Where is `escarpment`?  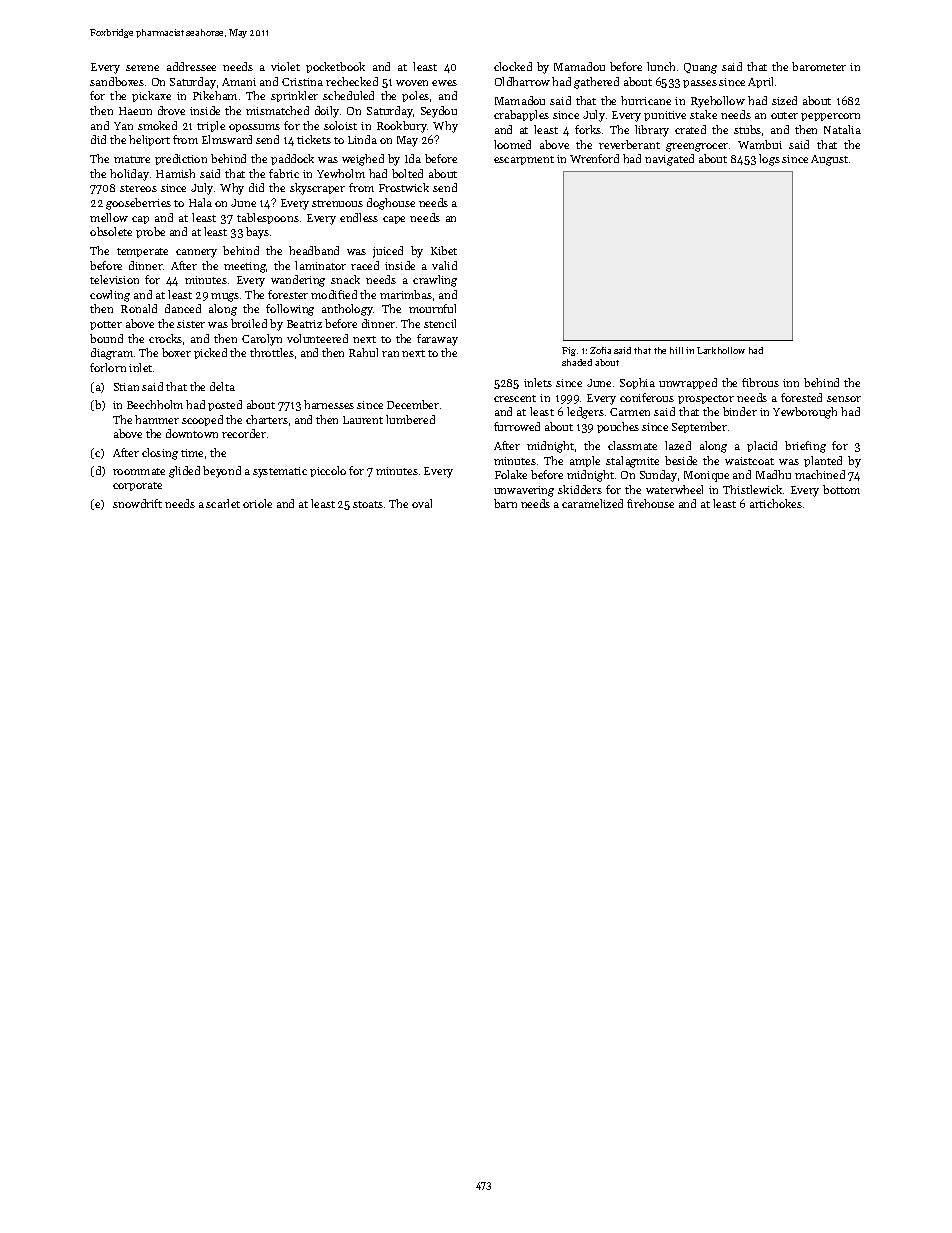 escarpment is located at coordinates (524, 160).
